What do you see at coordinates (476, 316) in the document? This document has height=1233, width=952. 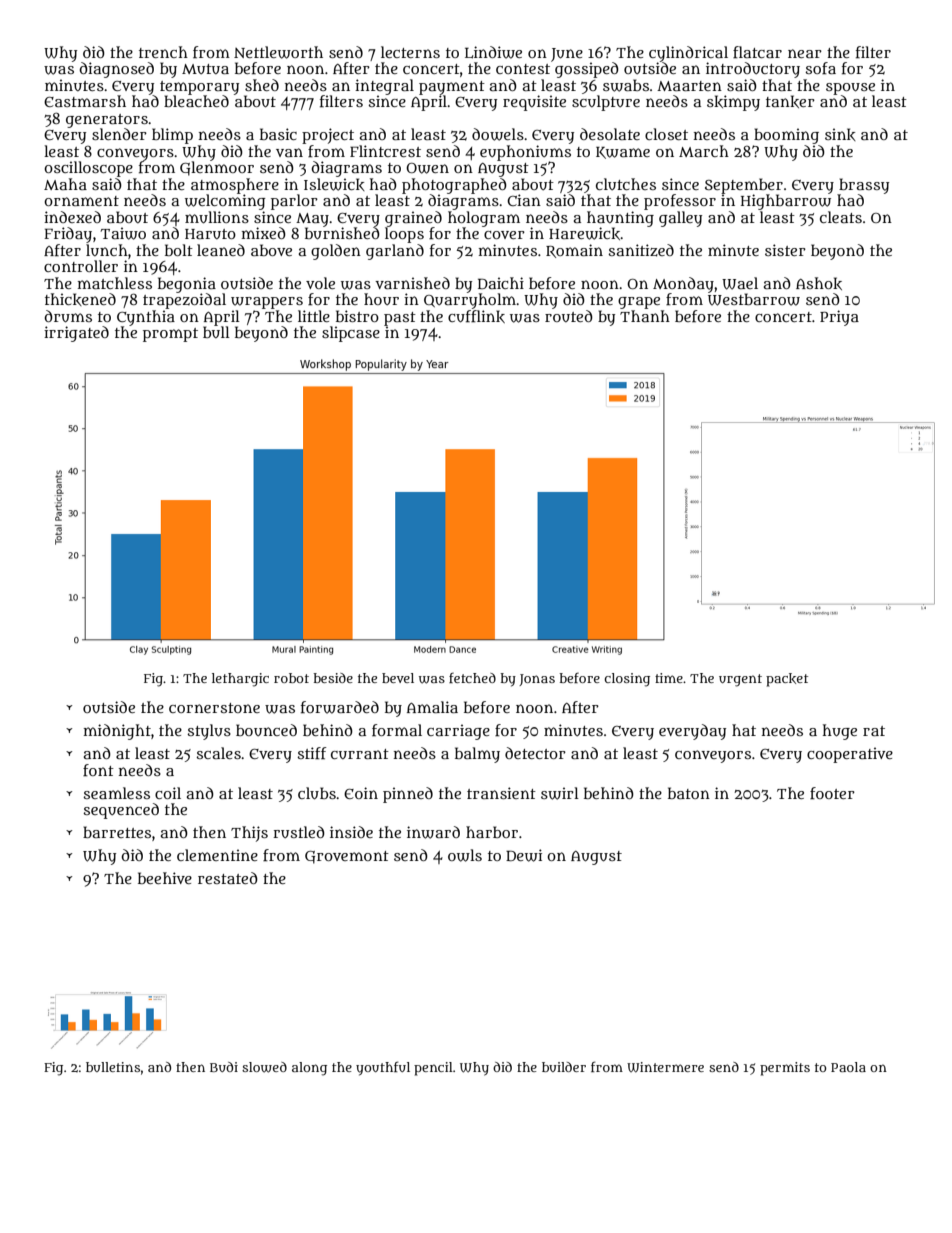 I see `cufflink` at bounding box center [476, 316].
